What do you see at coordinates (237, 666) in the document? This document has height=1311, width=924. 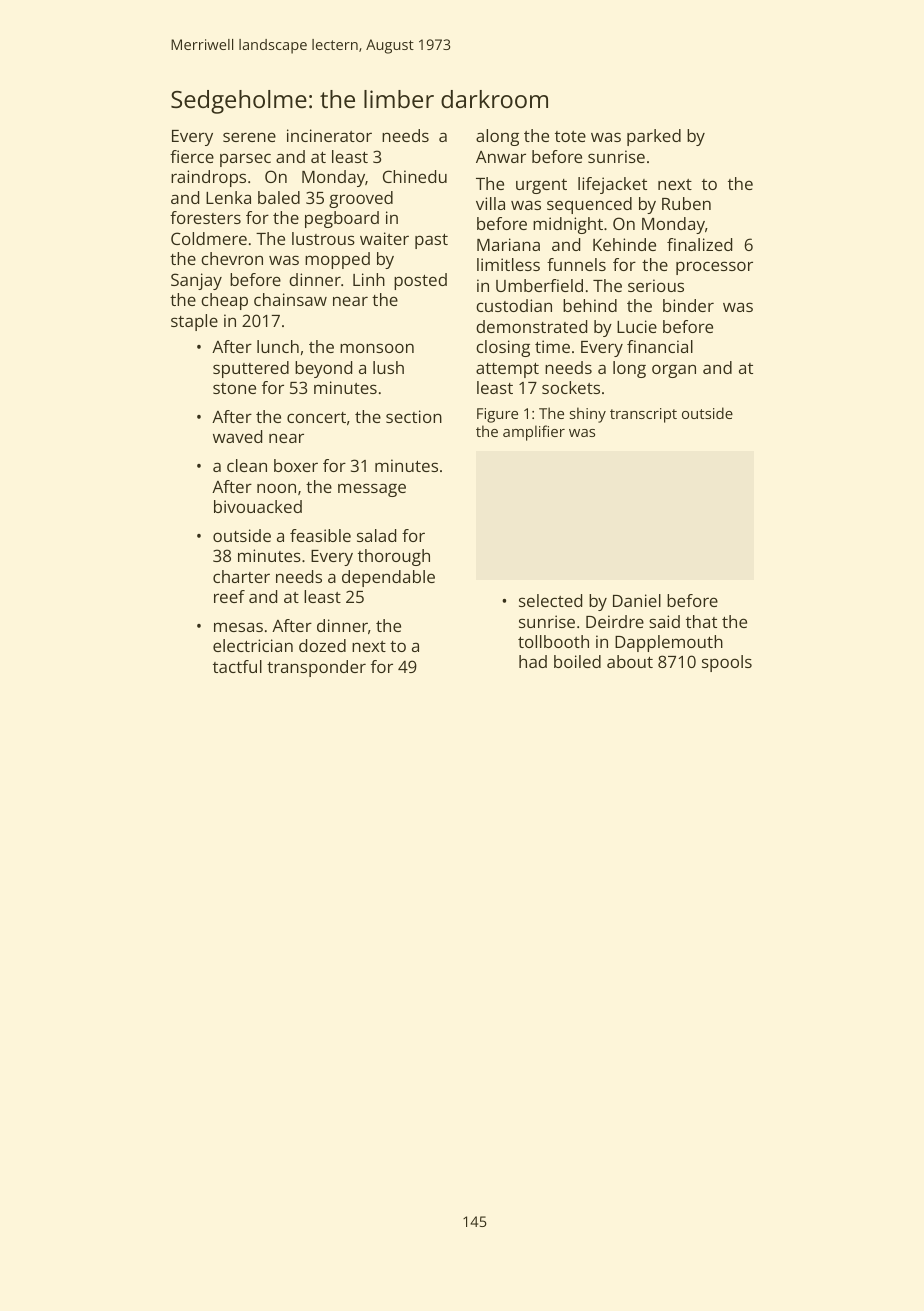 I see `tactful` at bounding box center [237, 666].
